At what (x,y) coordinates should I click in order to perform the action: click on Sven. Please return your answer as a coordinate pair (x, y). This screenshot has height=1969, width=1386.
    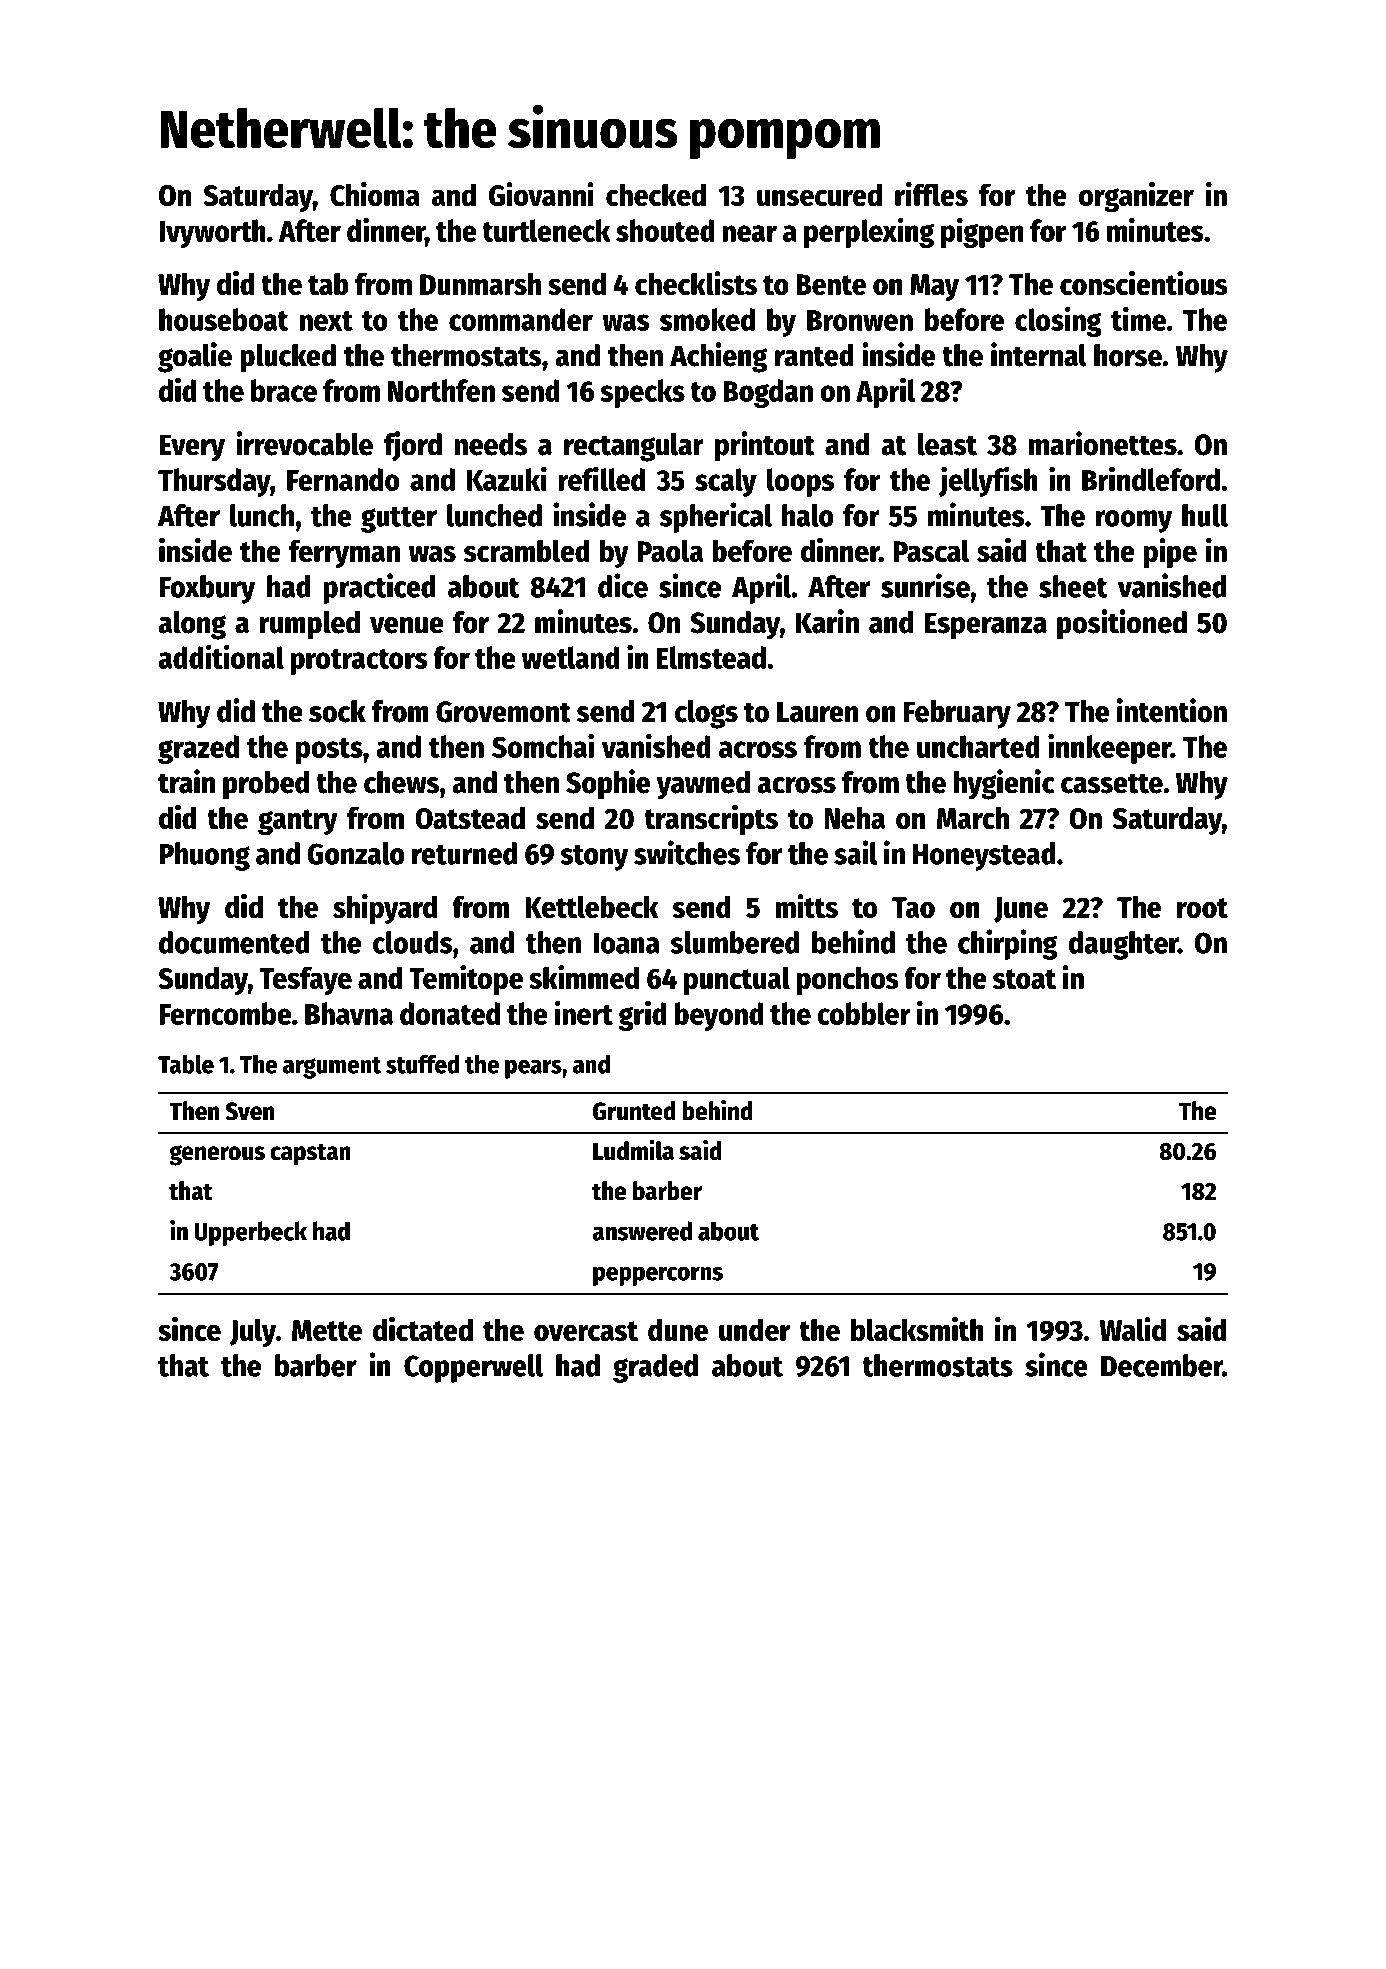
    Looking at the image, I should click on (249, 1111).
